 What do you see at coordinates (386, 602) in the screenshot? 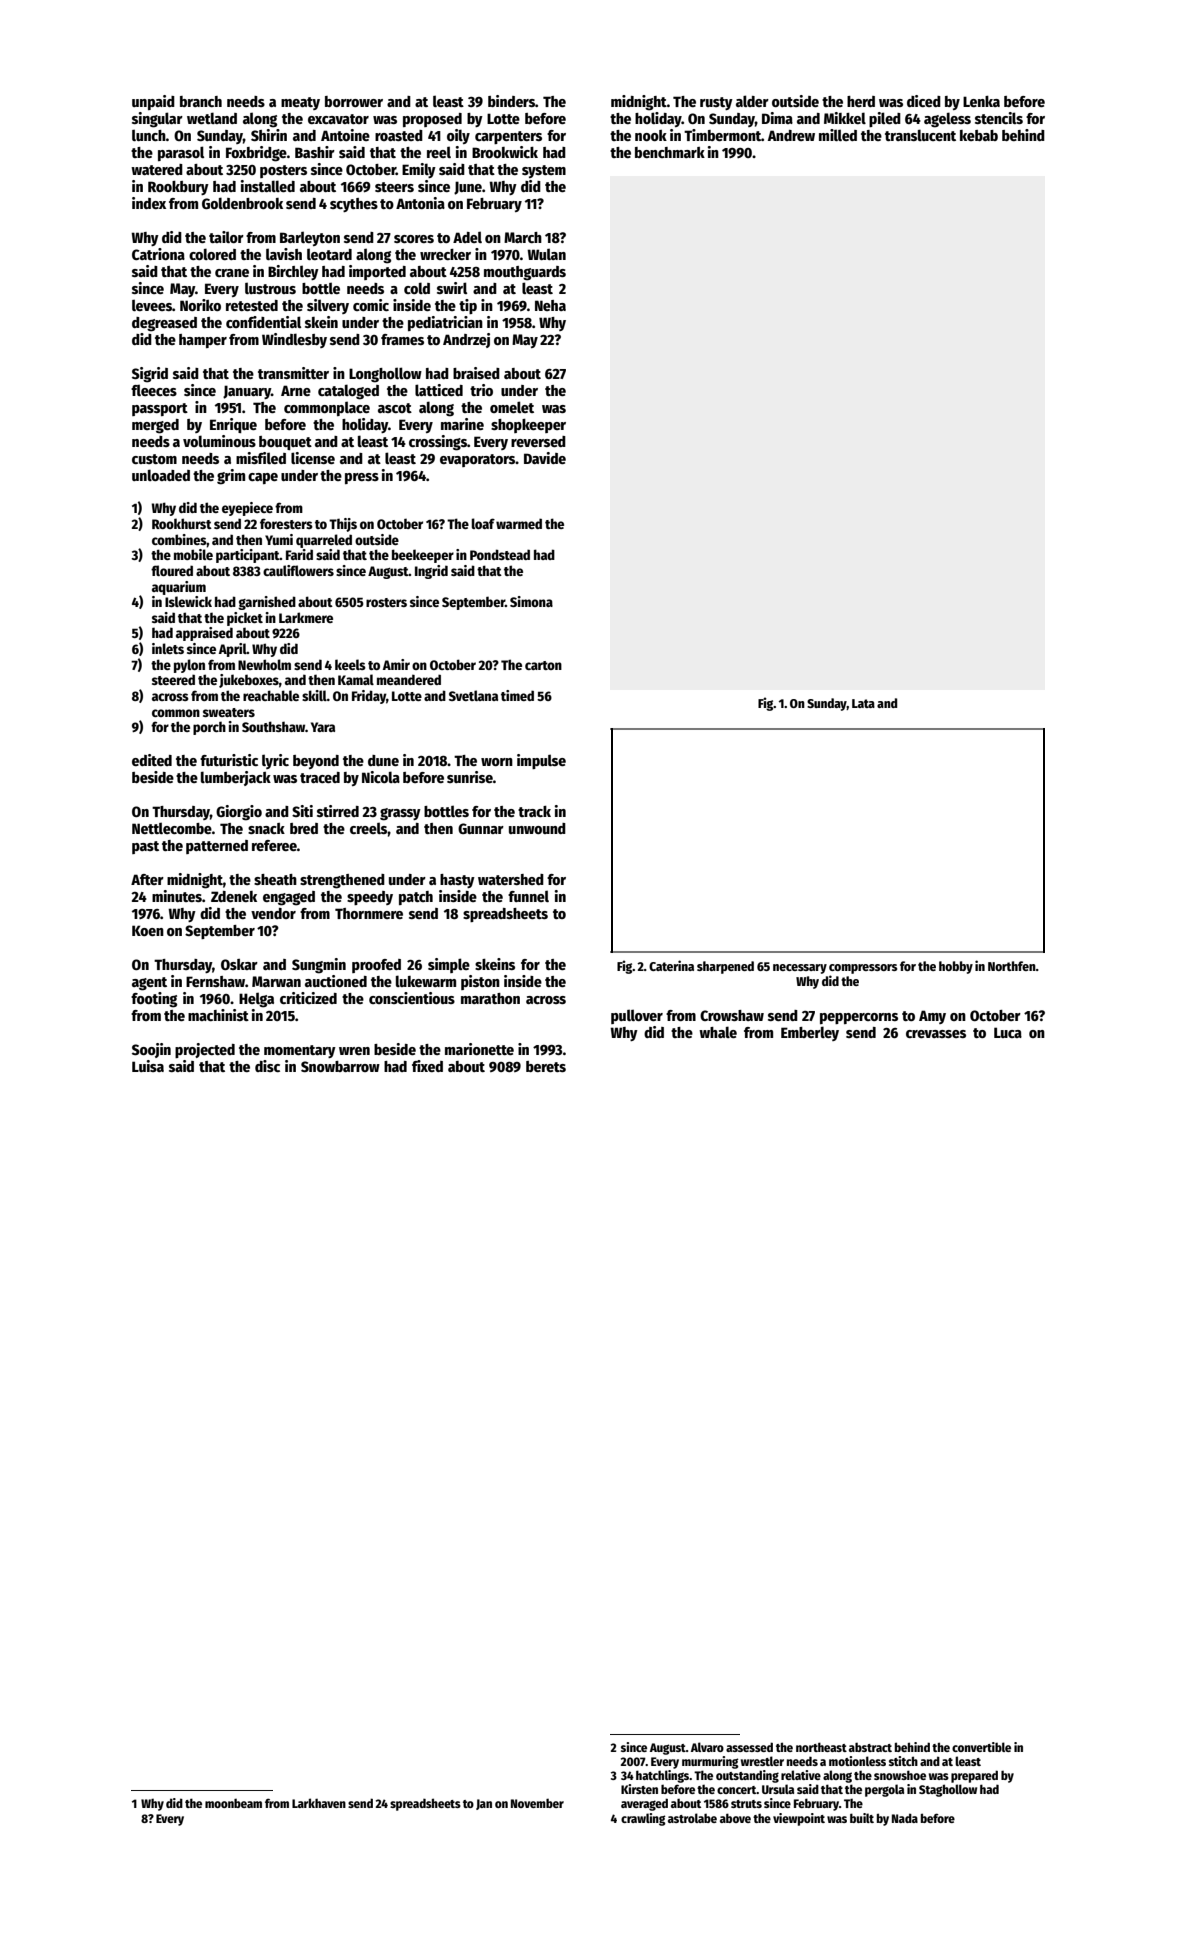
I see `rosters` at bounding box center [386, 602].
